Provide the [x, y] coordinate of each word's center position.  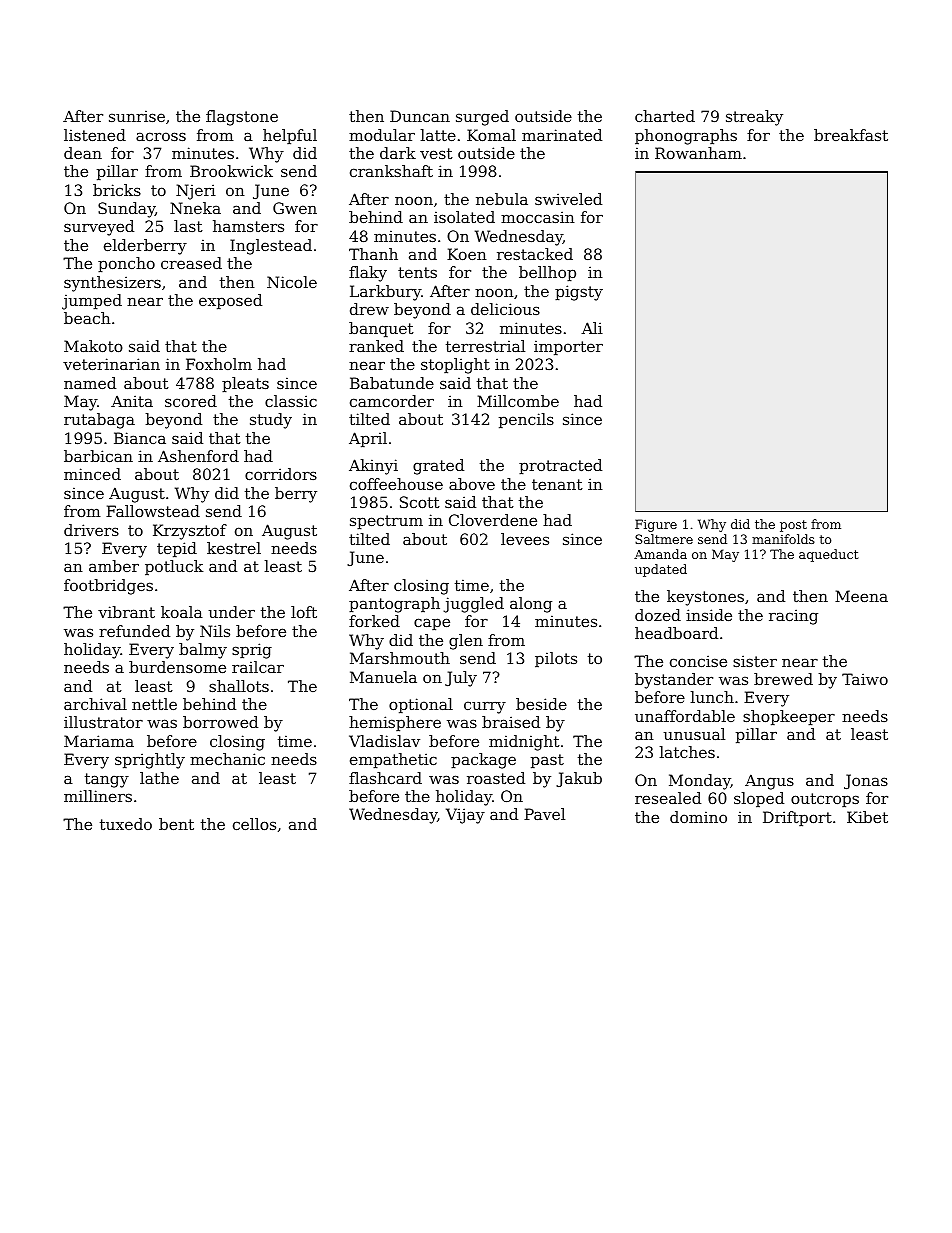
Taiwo [865, 679]
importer [568, 347]
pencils [526, 420]
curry [485, 707]
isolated [464, 217]
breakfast [851, 135]
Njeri [196, 192]
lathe [159, 778]
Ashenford [198, 456]
